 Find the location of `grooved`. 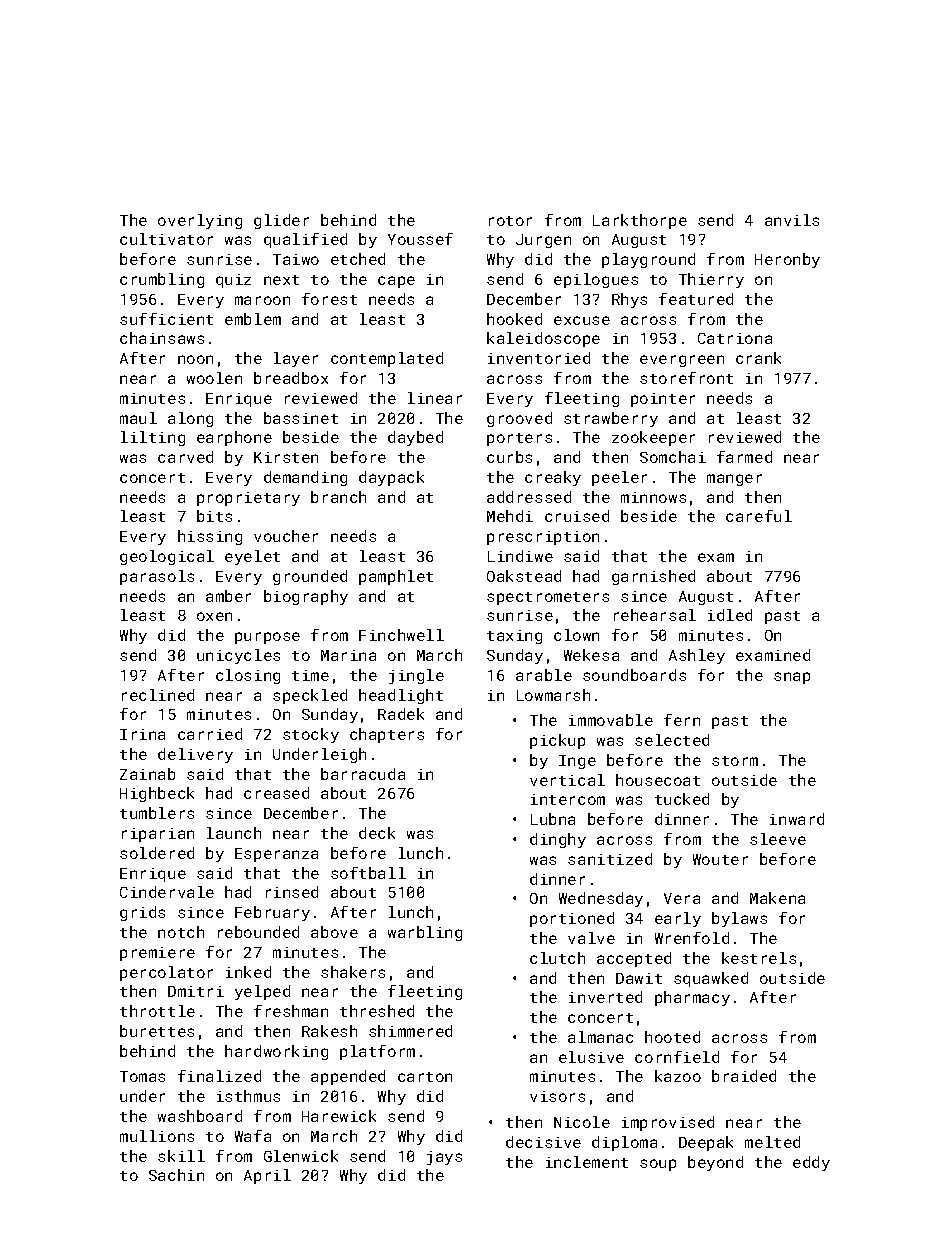

grooved is located at coordinates (519, 419).
